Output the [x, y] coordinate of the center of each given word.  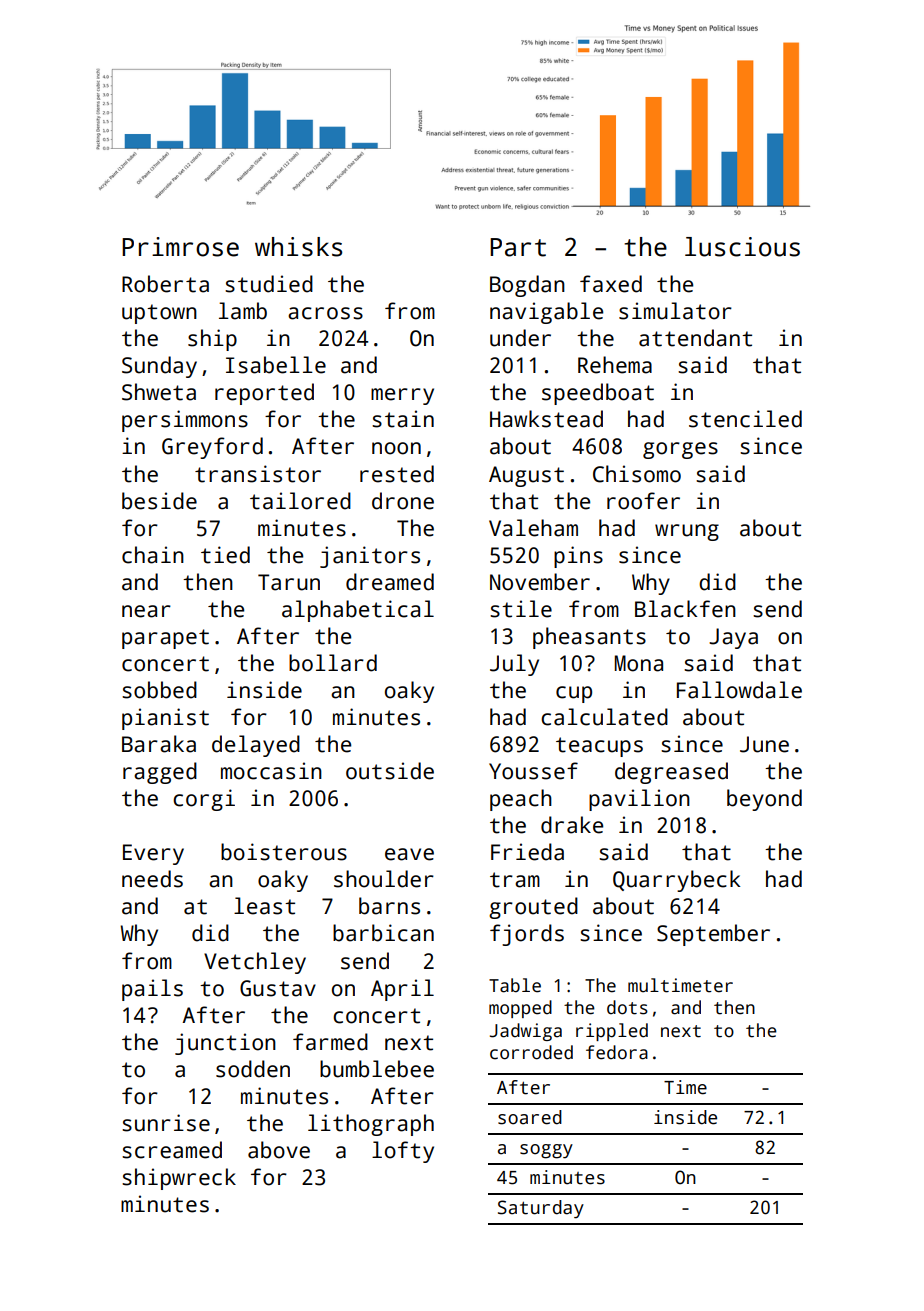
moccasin [271, 771]
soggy [546, 1151]
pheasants [589, 638]
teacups [599, 747]
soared [530, 1117]
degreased [671, 773]
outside [390, 771]
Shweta [159, 392]
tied [225, 555]
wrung [687, 532]
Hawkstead [546, 419]
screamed [172, 1150]
